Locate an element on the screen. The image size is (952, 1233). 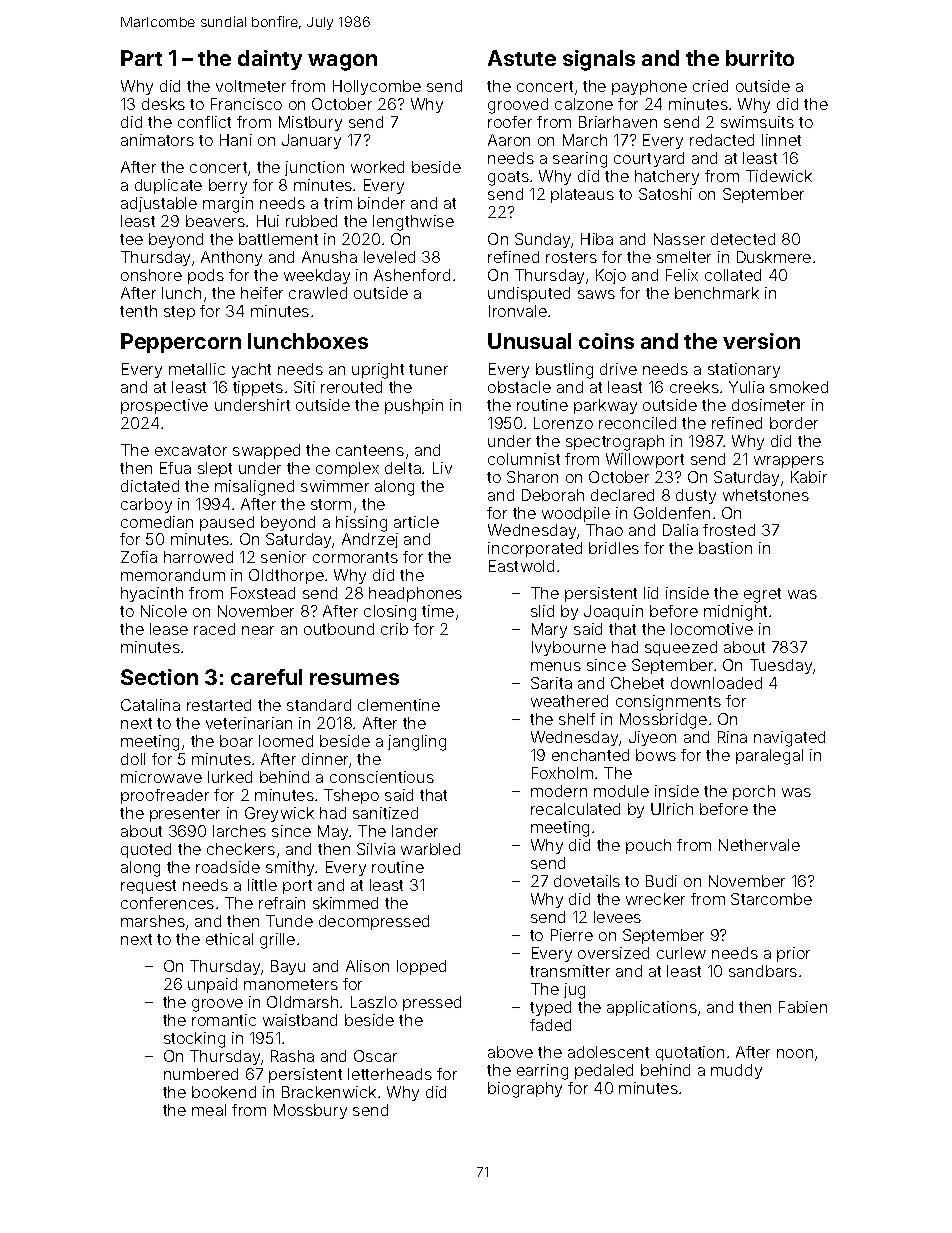
Duskmere is located at coordinates (774, 257).
